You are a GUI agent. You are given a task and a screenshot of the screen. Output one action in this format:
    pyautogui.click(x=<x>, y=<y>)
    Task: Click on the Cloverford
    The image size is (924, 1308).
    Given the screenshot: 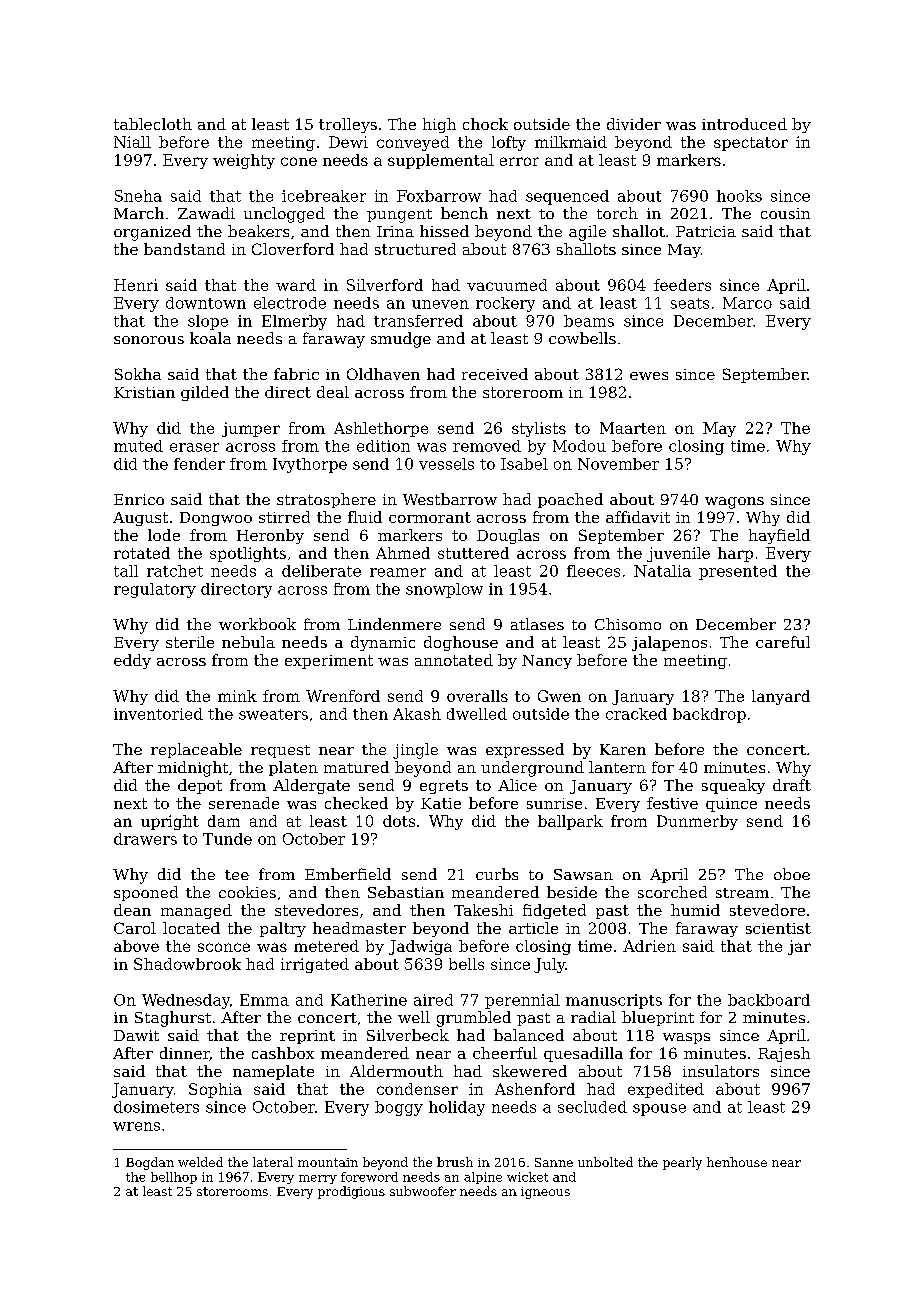 What is the action you would take?
    pyautogui.click(x=293, y=249)
